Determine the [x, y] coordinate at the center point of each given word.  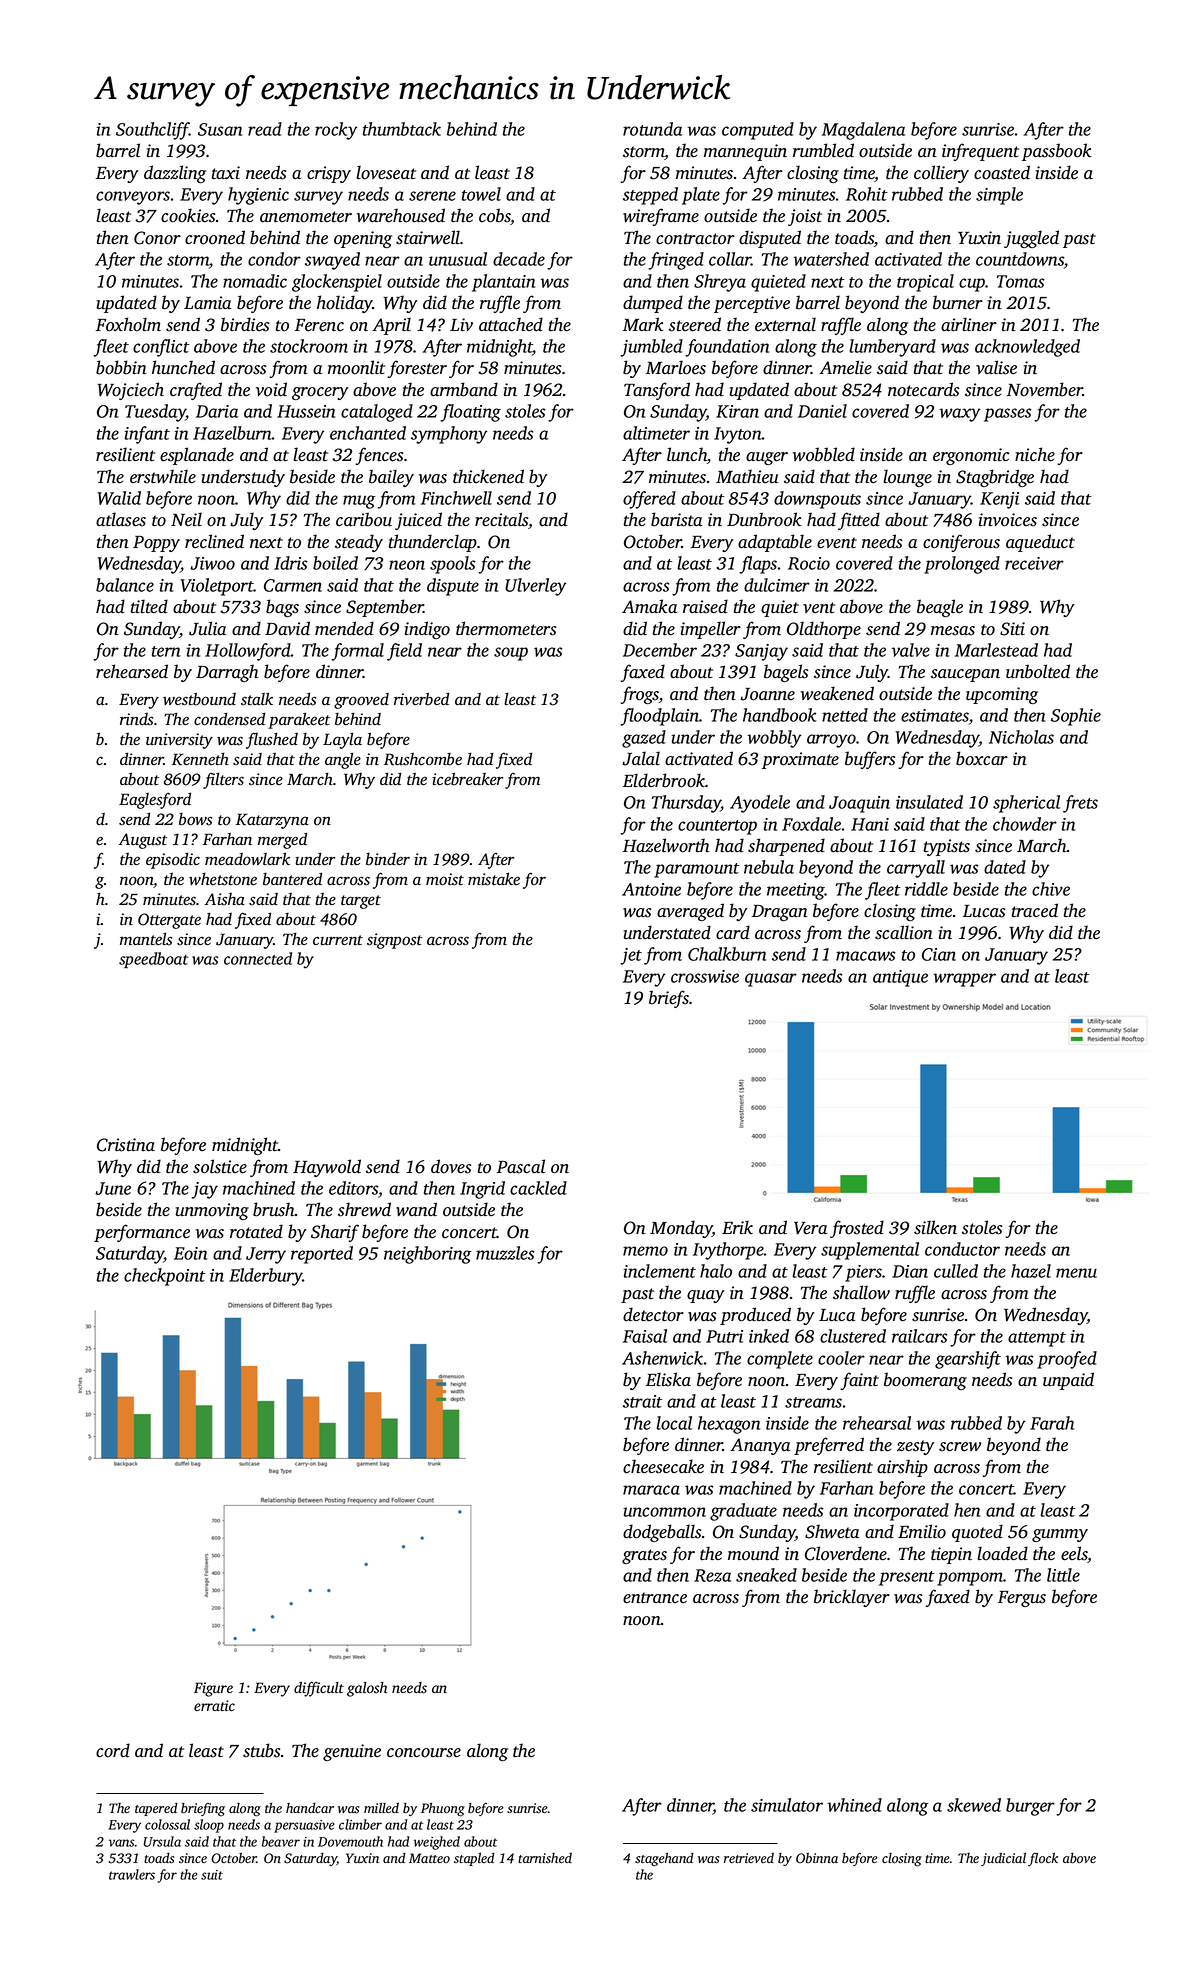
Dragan [780, 913]
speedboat [153, 960]
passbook [1057, 152]
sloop [209, 1826]
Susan [220, 129]
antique [900, 978]
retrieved [749, 1858]
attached [511, 324]
